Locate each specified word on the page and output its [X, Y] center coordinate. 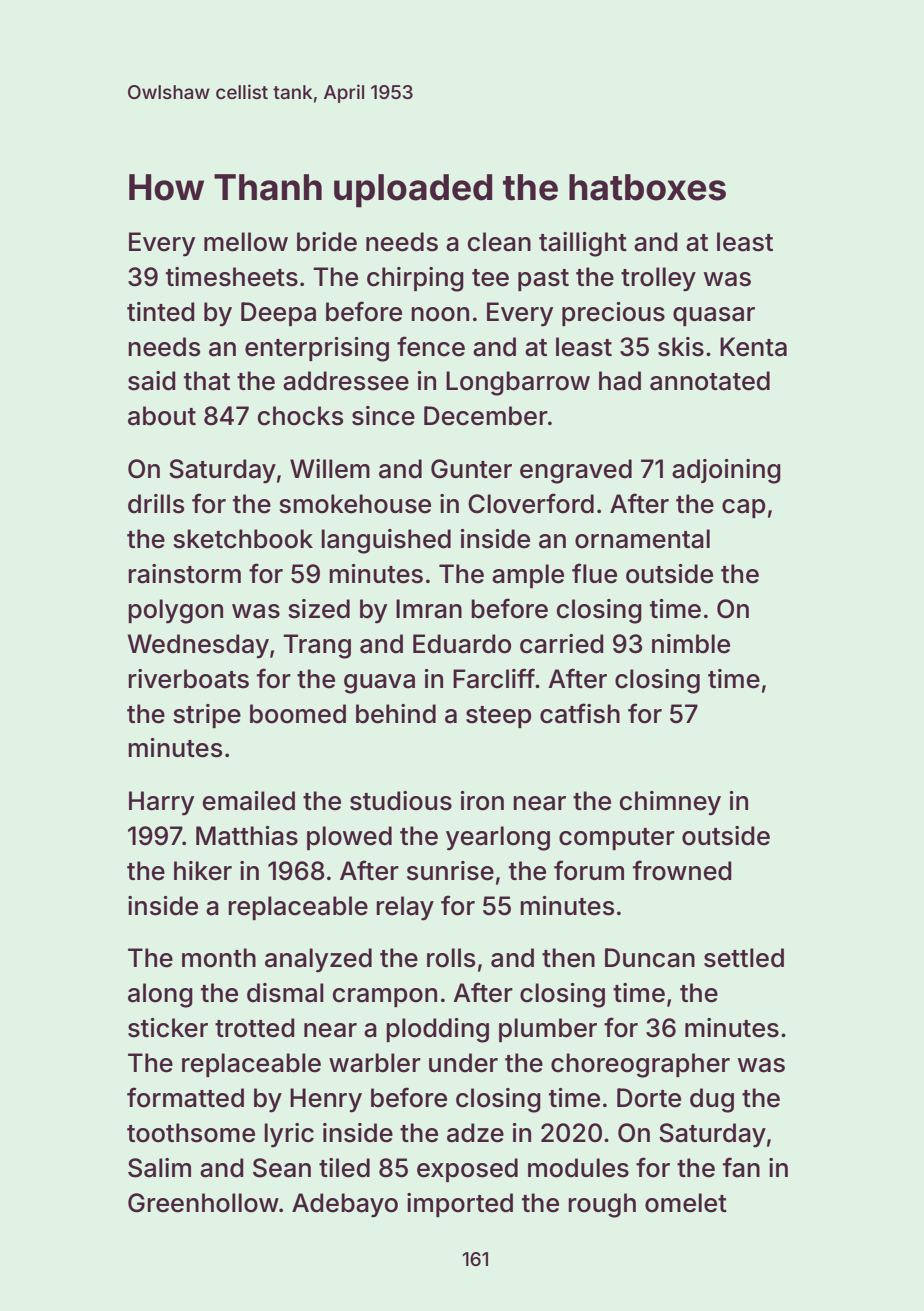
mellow [246, 242]
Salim [159, 1168]
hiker [203, 871]
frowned [682, 870]
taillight [583, 244]
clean [499, 242]
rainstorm [184, 574]
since [383, 416]
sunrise [450, 871]
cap [743, 508]
